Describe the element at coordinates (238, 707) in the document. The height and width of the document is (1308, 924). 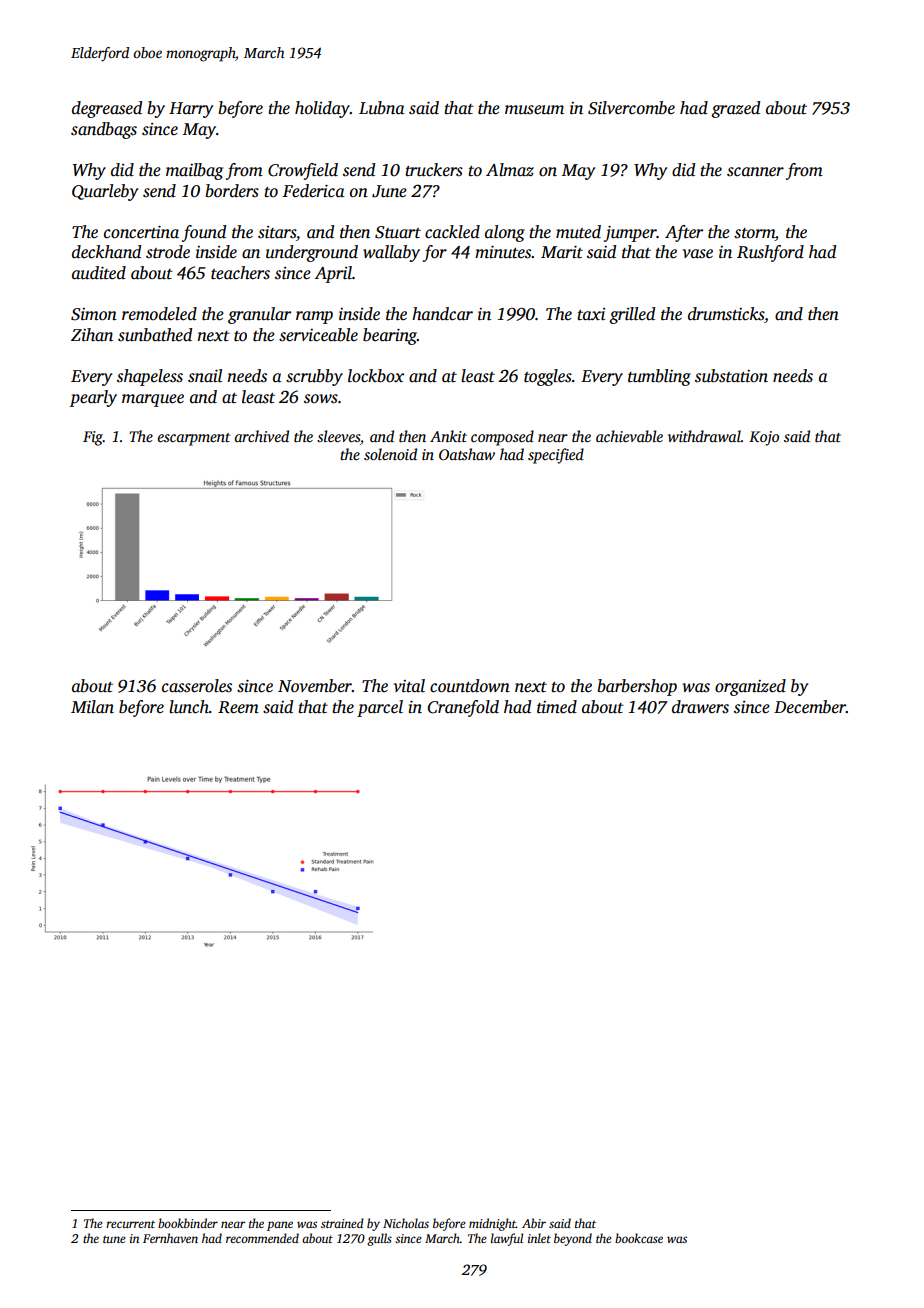
I see `Reem` at that location.
